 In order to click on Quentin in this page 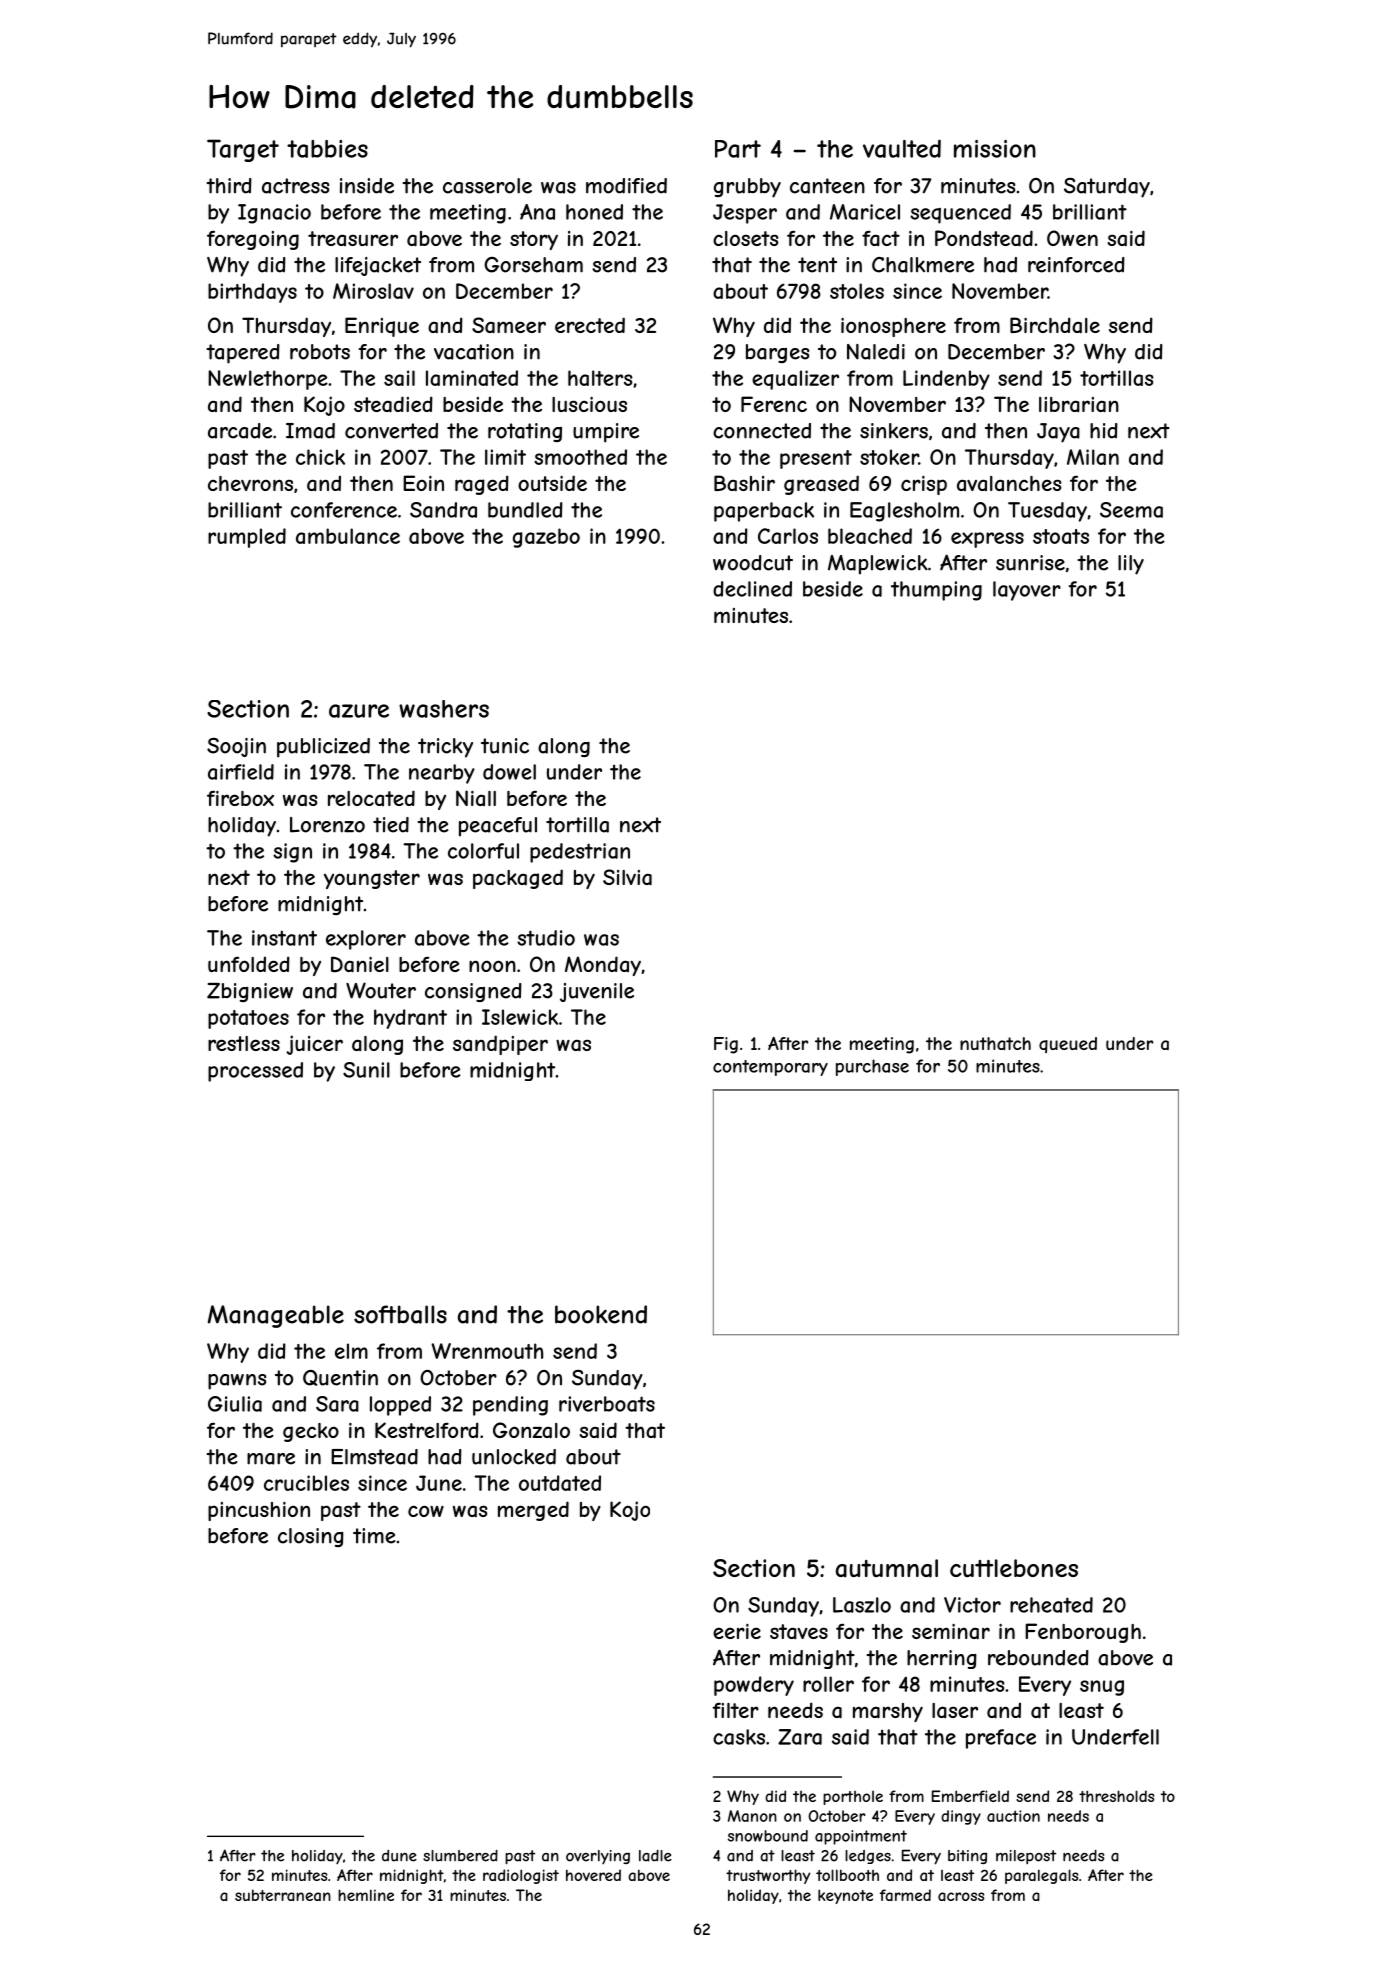, I will do `click(340, 1378)`.
